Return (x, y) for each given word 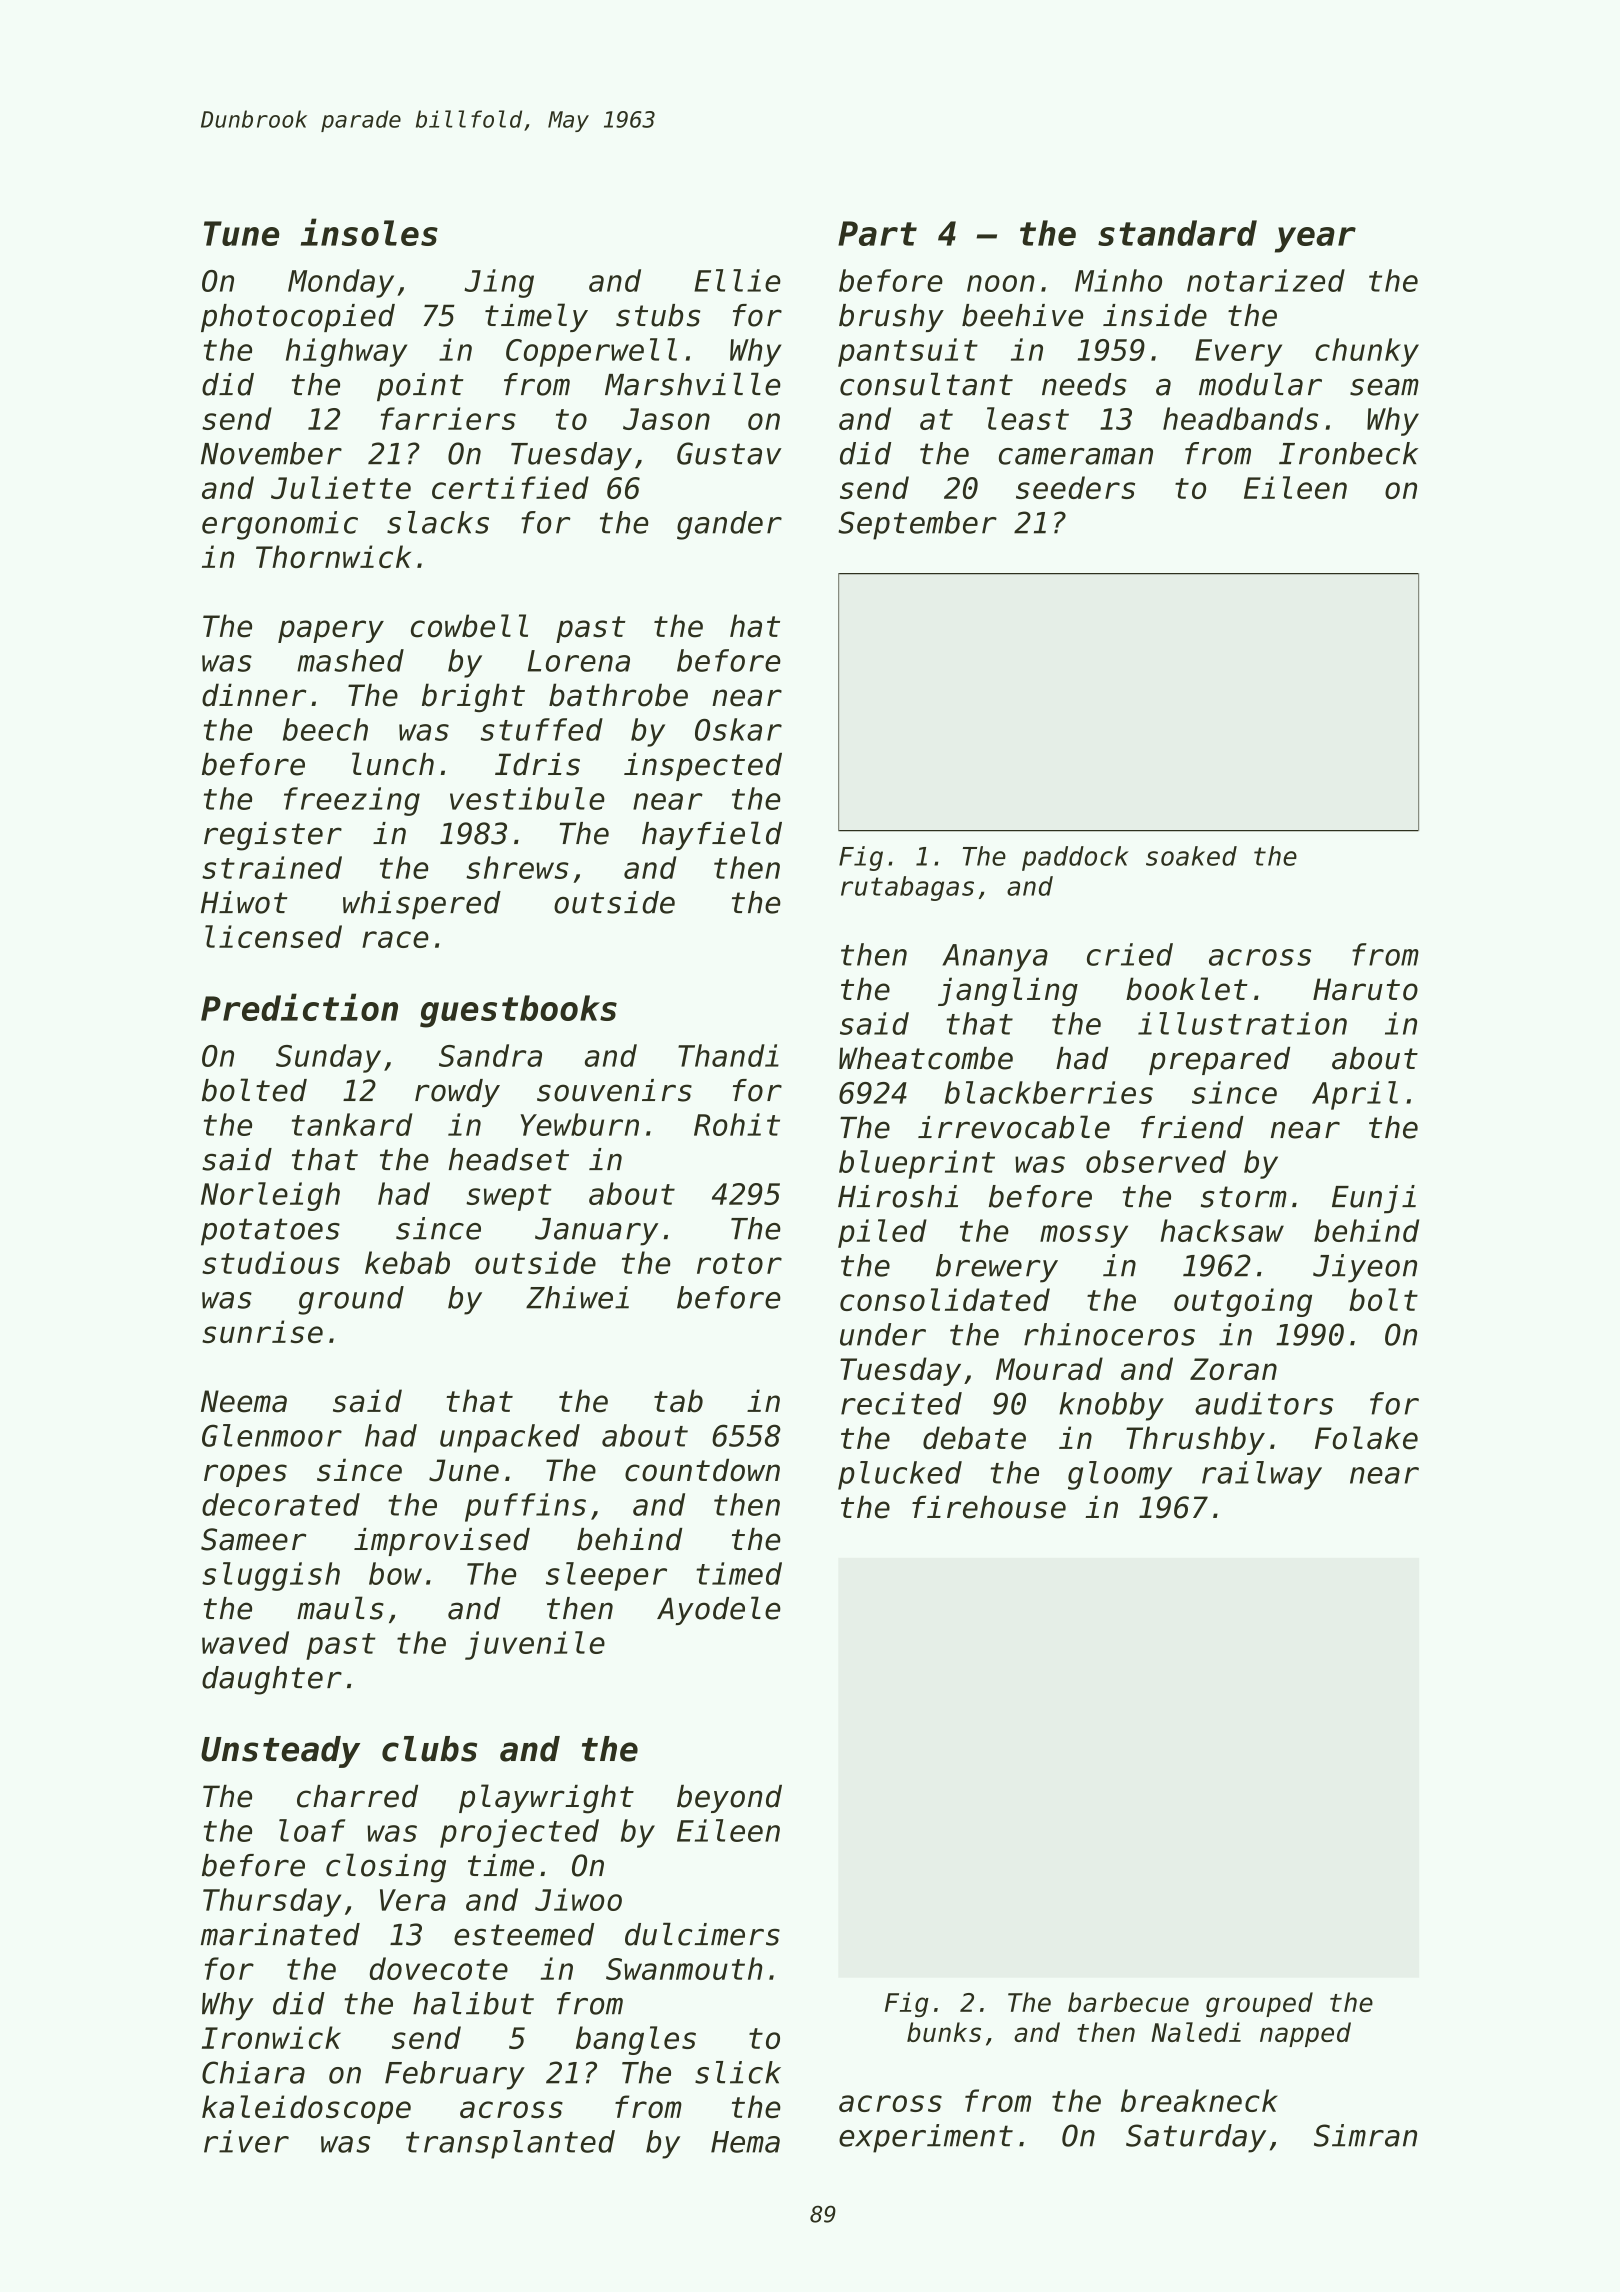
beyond (729, 1799)
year (1315, 240)
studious (271, 1262)
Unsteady (280, 1752)
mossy (1084, 1236)
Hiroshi (898, 1196)
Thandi (728, 1055)
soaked (1191, 856)
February (455, 2075)
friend (1192, 1127)
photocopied (298, 318)
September (917, 525)
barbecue (1128, 2002)
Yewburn (579, 1124)
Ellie (737, 280)
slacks (438, 522)
